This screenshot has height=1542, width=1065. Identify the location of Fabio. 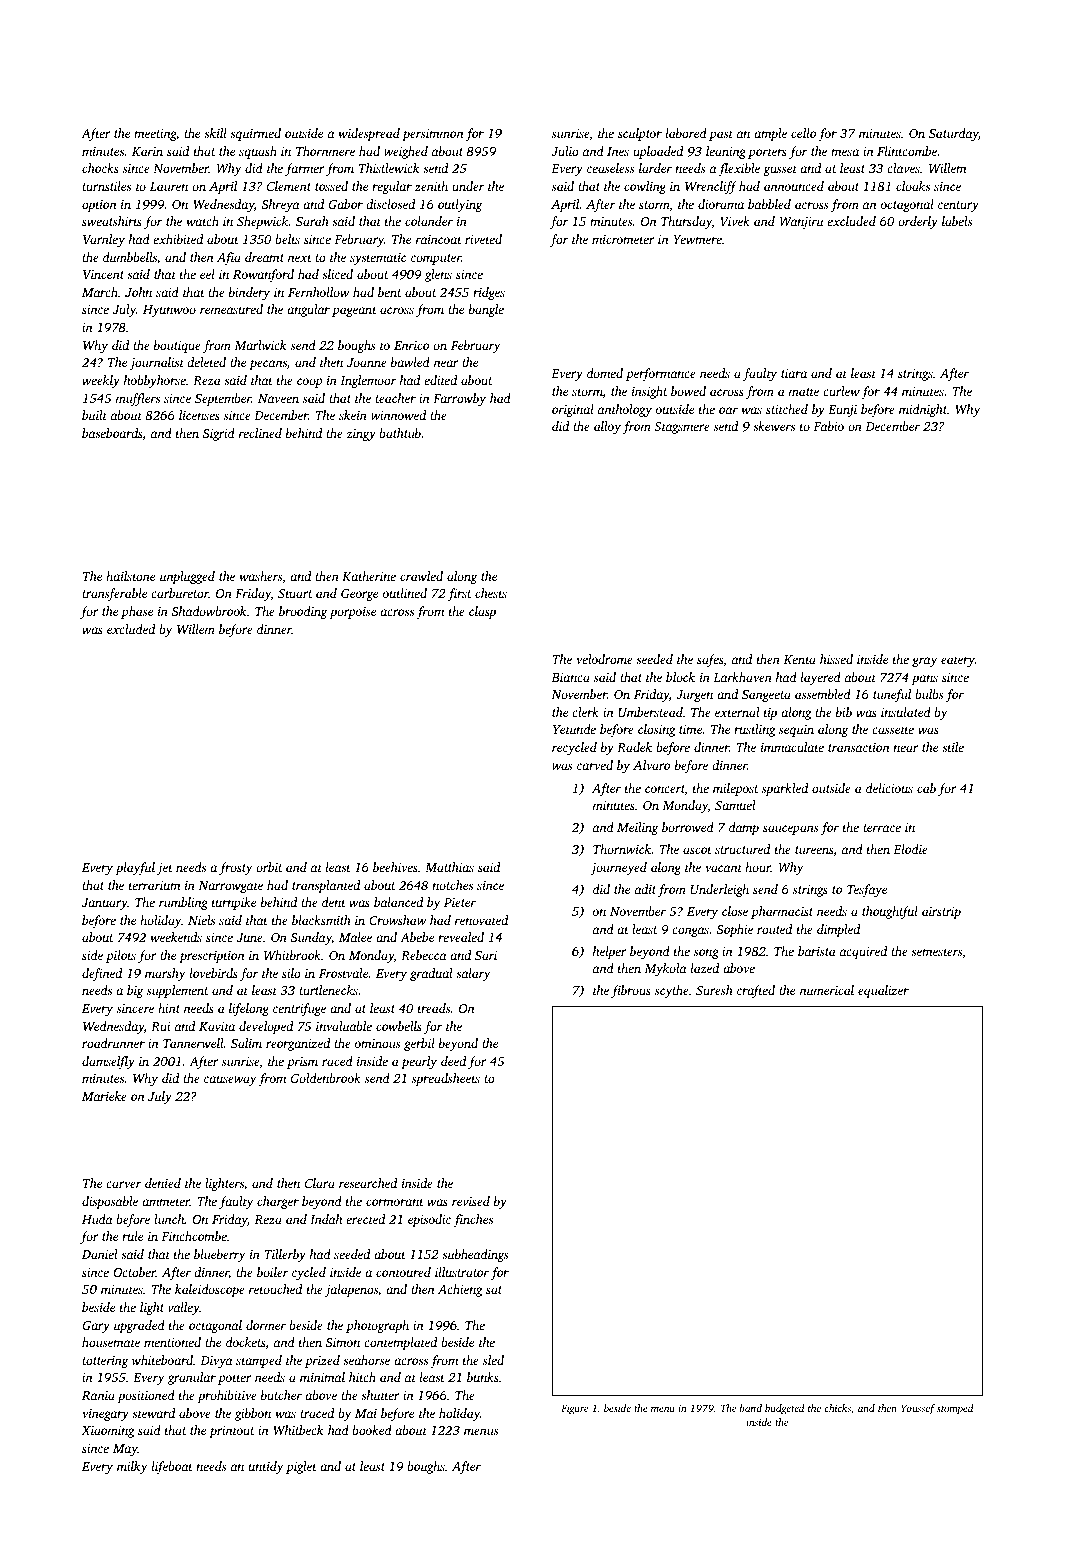
(828, 426).
